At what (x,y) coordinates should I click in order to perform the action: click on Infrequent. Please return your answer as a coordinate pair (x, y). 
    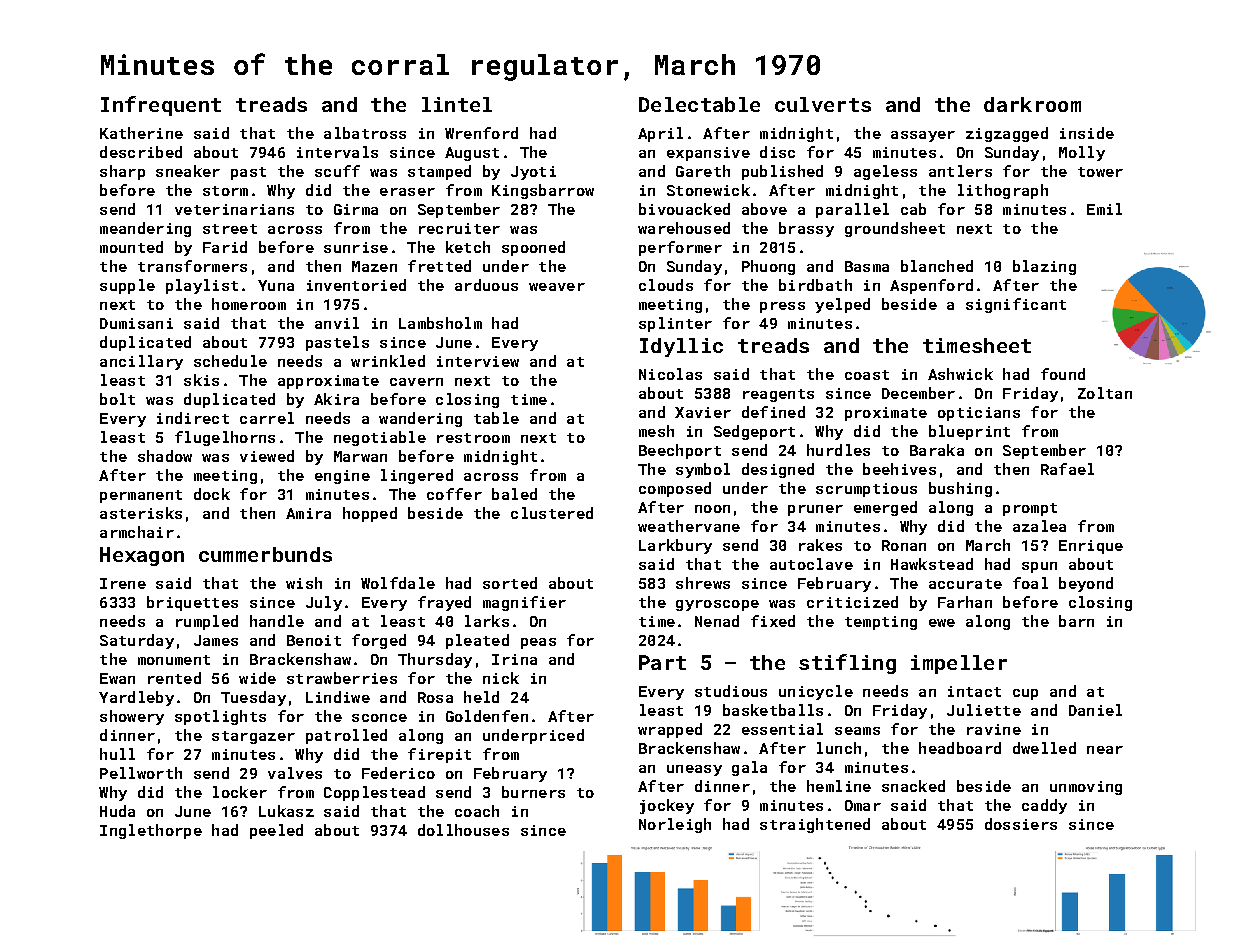
    Looking at the image, I should click on (161, 106).
